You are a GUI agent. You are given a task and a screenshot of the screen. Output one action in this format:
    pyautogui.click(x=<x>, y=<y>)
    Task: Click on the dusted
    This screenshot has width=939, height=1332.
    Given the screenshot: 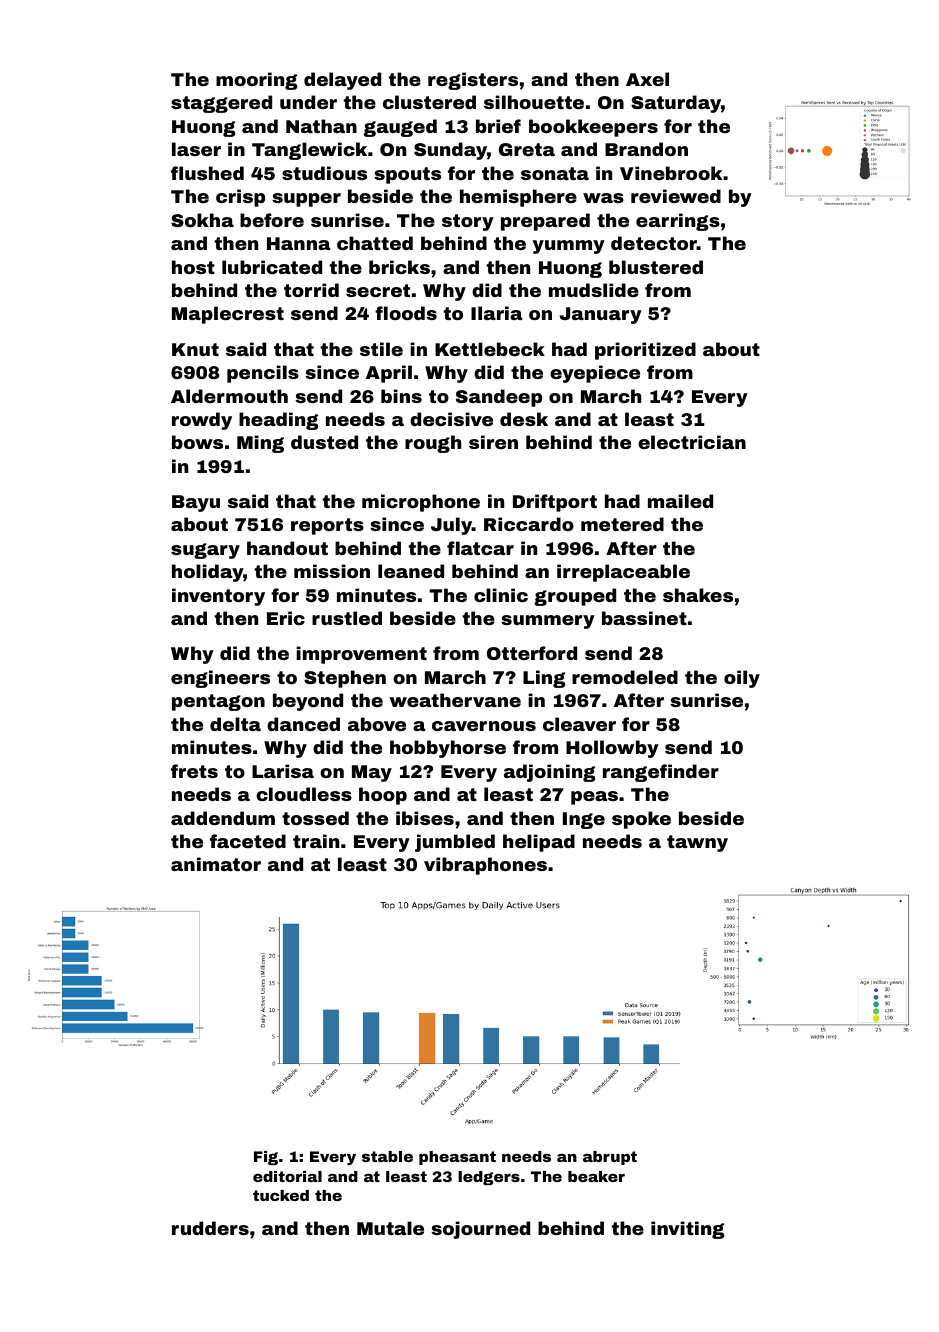 What is the action you would take?
    pyautogui.click(x=324, y=442)
